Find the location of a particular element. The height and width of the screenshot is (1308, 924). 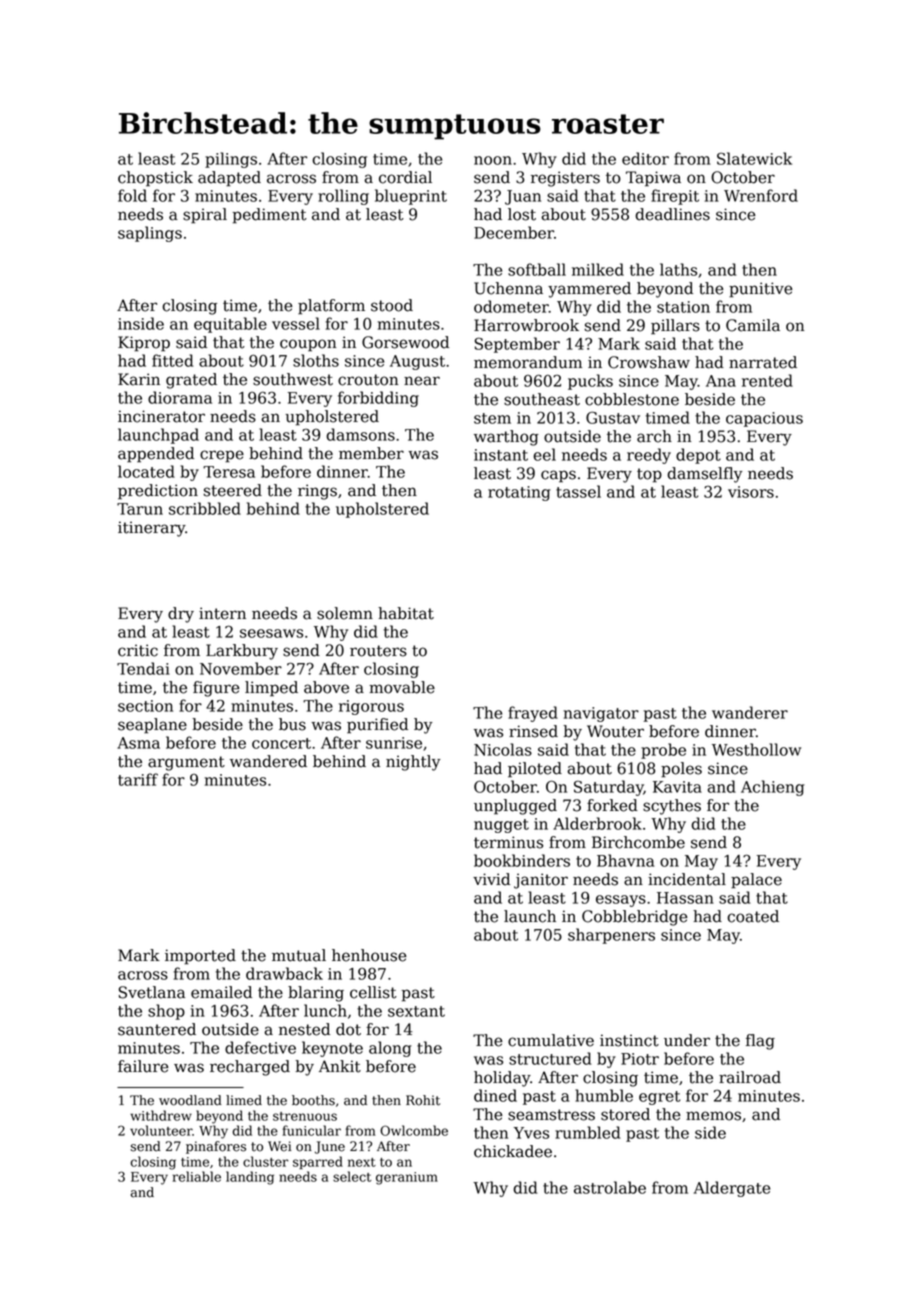

pilings is located at coordinates (231, 160).
